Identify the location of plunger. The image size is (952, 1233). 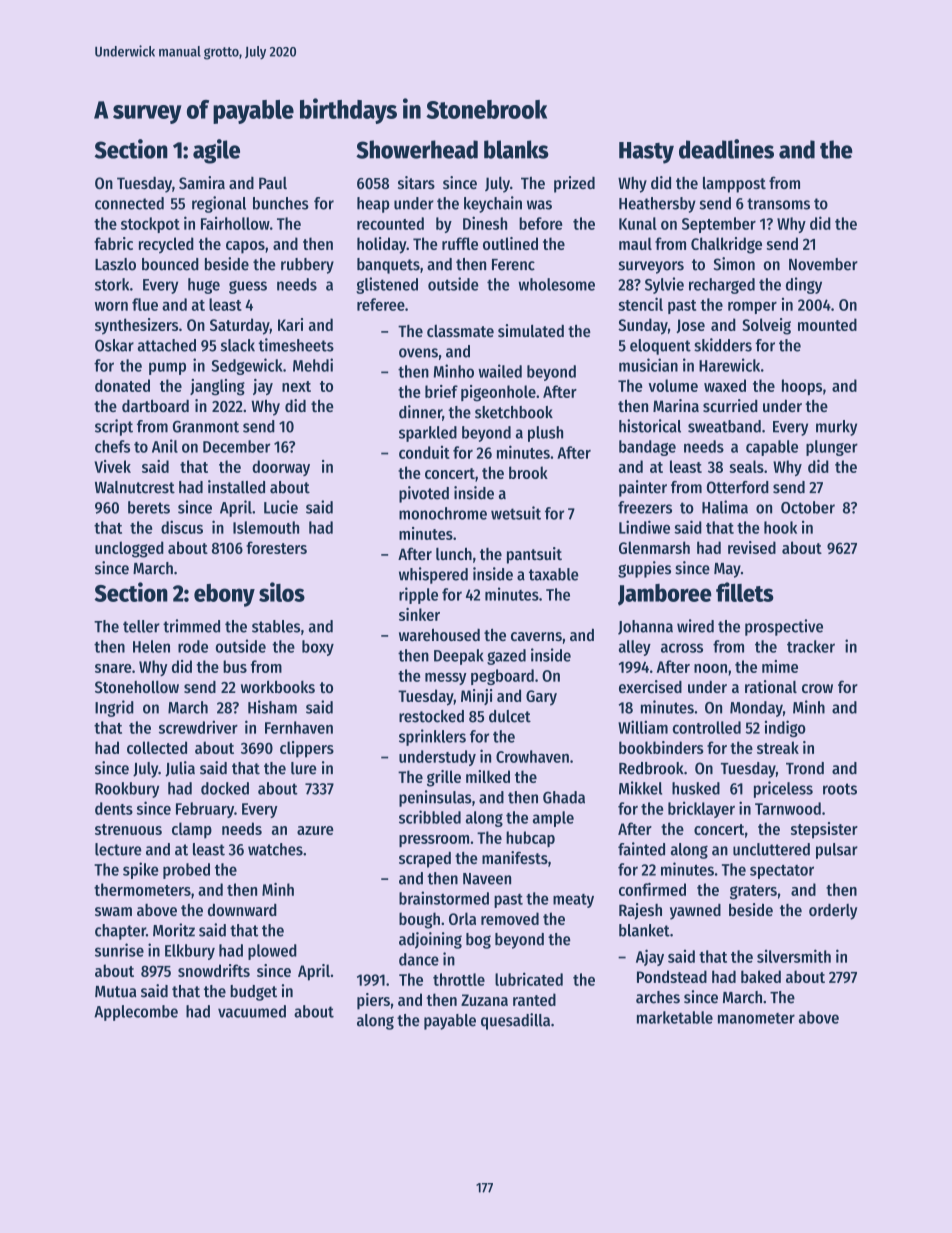
(832, 448).
